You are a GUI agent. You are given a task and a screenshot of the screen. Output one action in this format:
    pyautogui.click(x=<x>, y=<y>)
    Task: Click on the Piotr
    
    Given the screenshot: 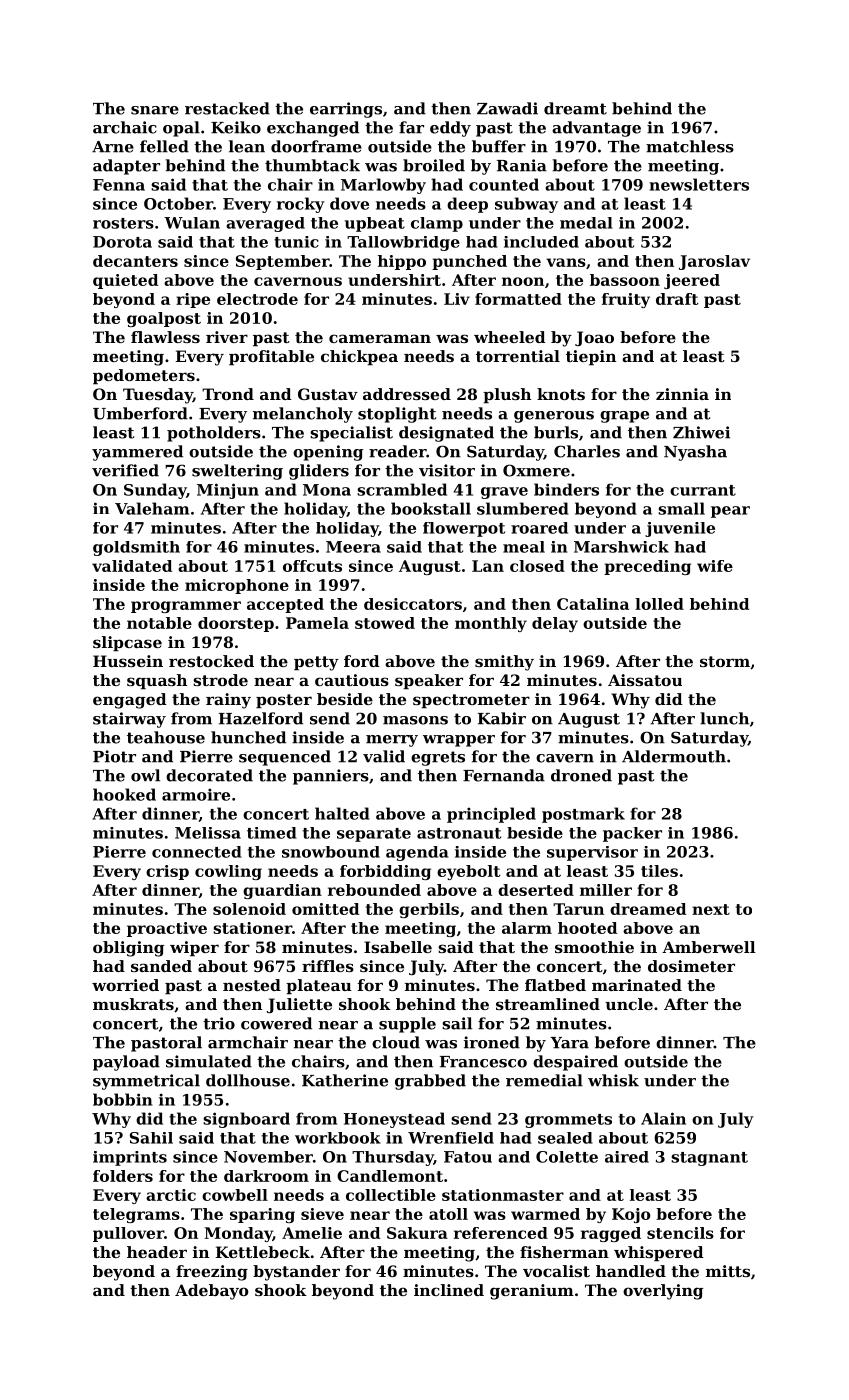 What is the action you would take?
    pyautogui.click(x=114, y=756)
